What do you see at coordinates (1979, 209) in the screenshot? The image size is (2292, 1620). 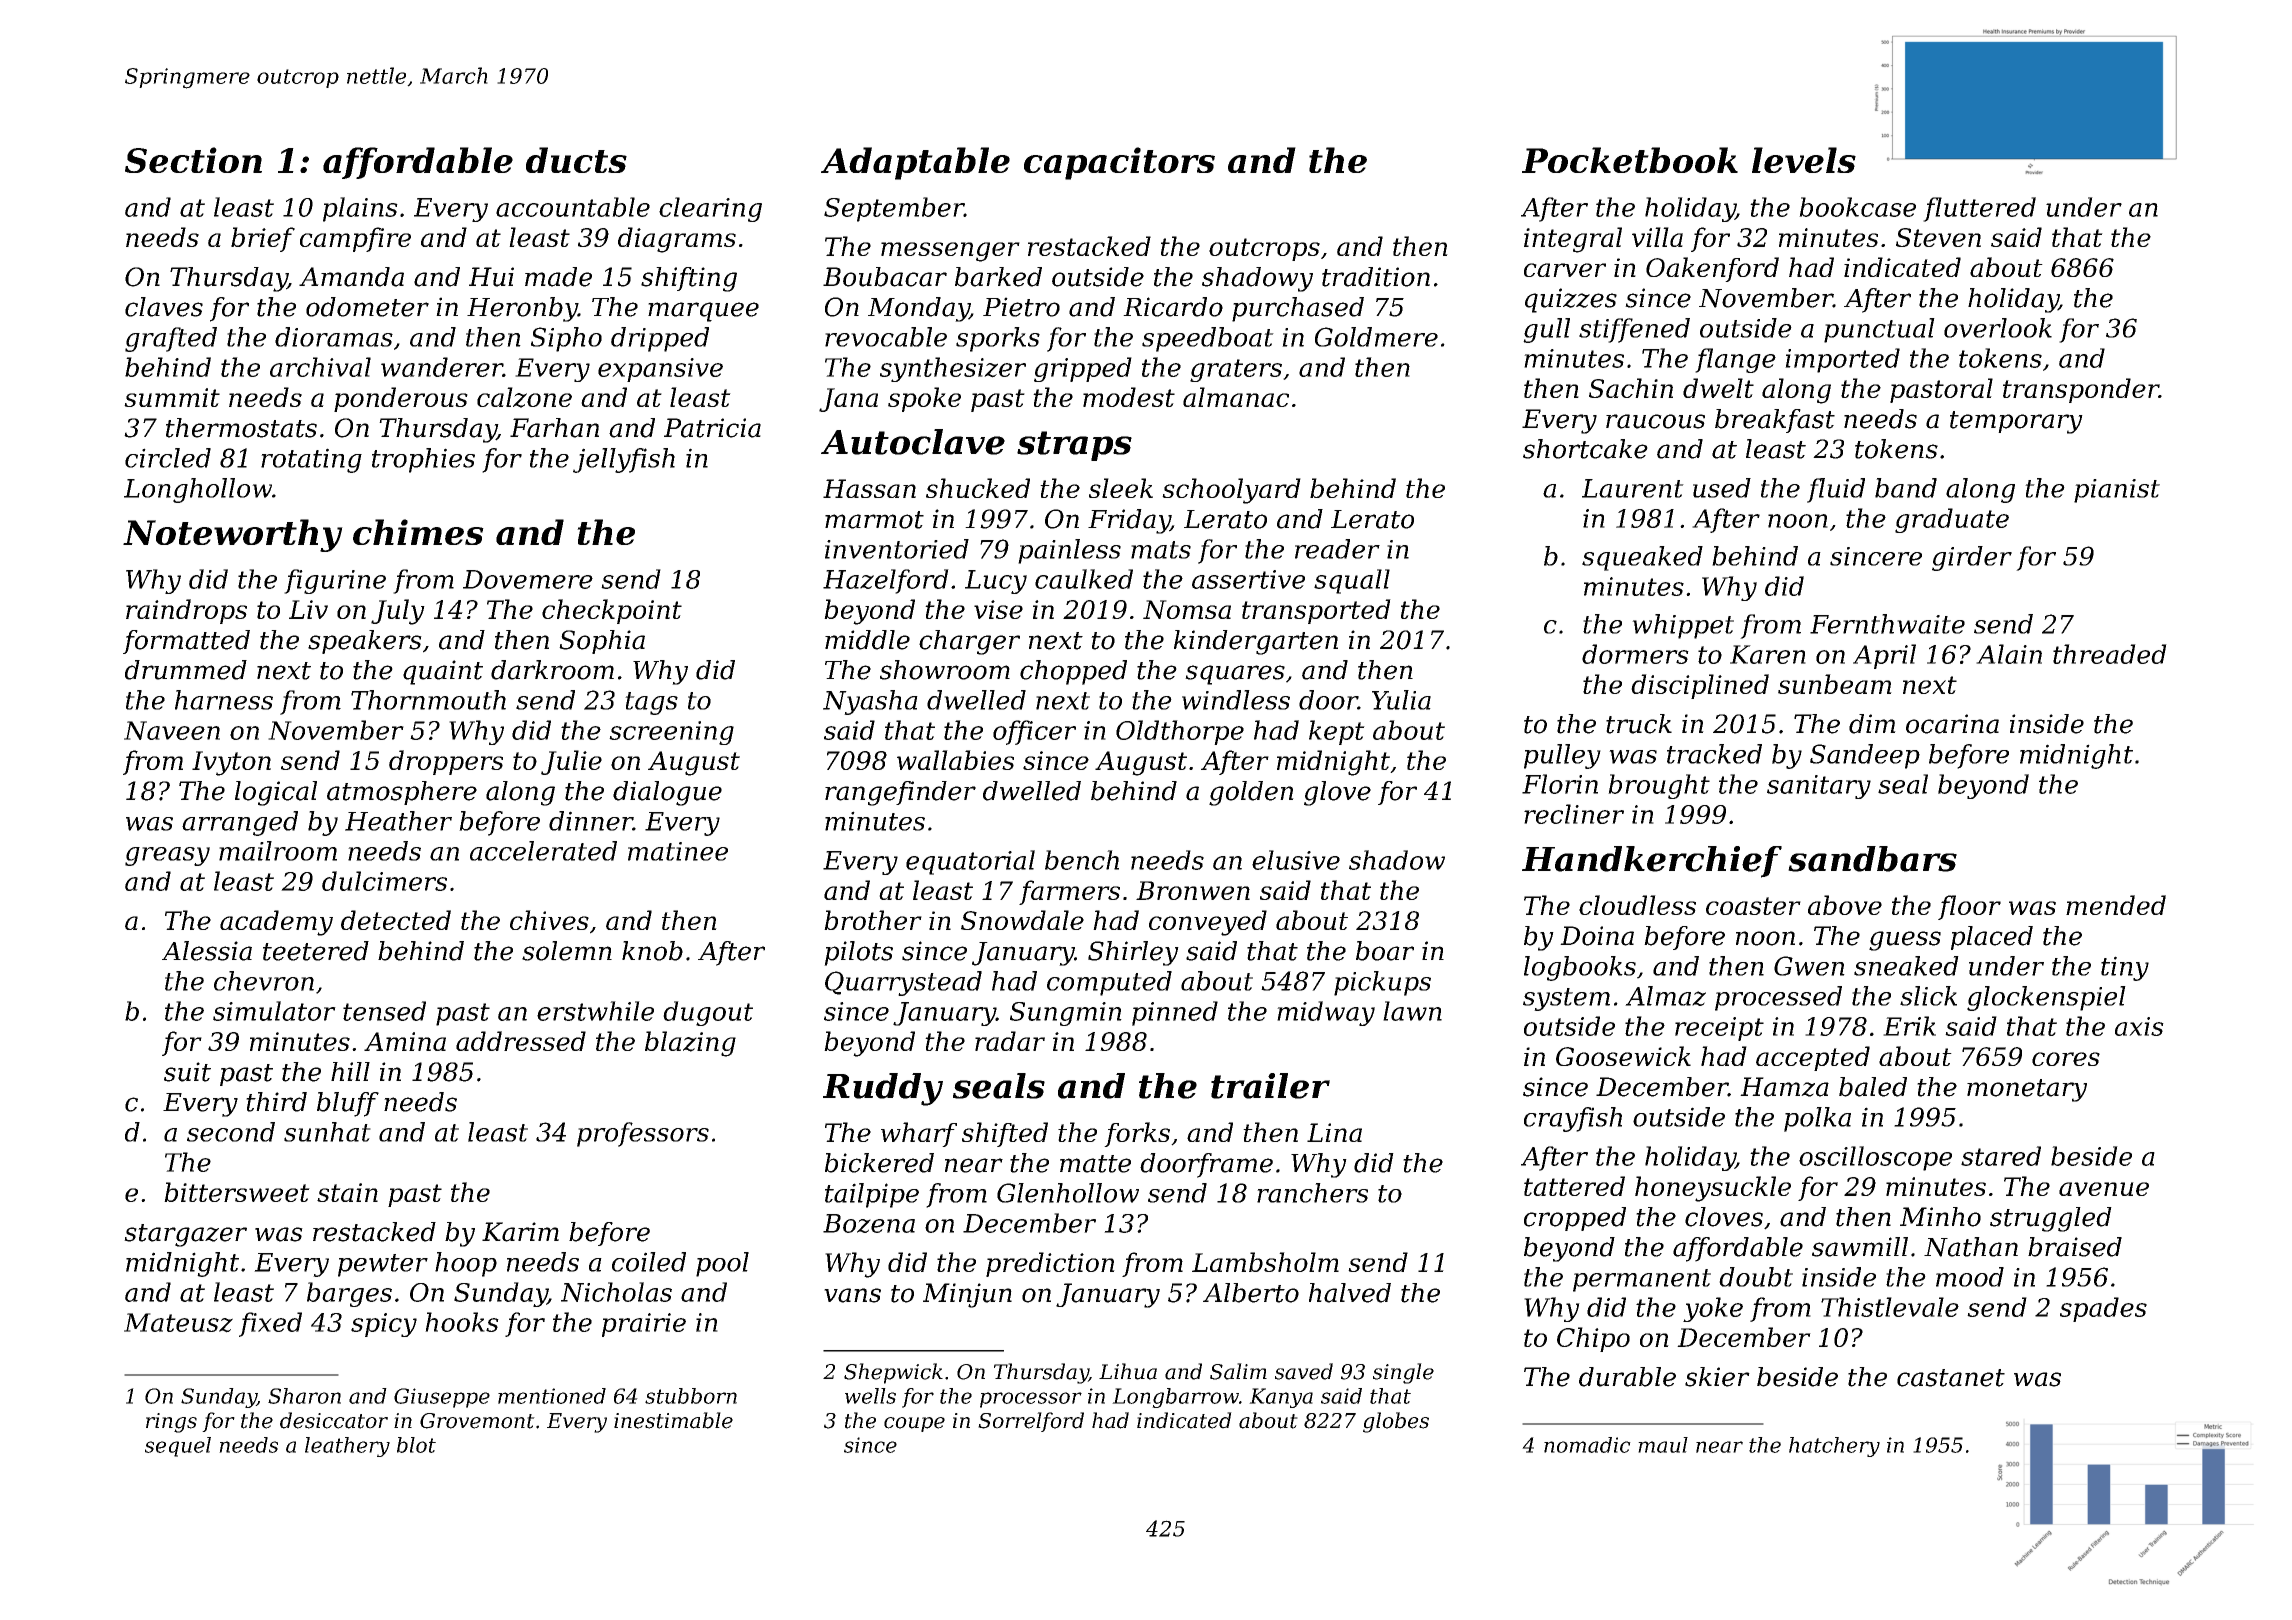 I see `fluttered` at bounding box center [1979, 209].
